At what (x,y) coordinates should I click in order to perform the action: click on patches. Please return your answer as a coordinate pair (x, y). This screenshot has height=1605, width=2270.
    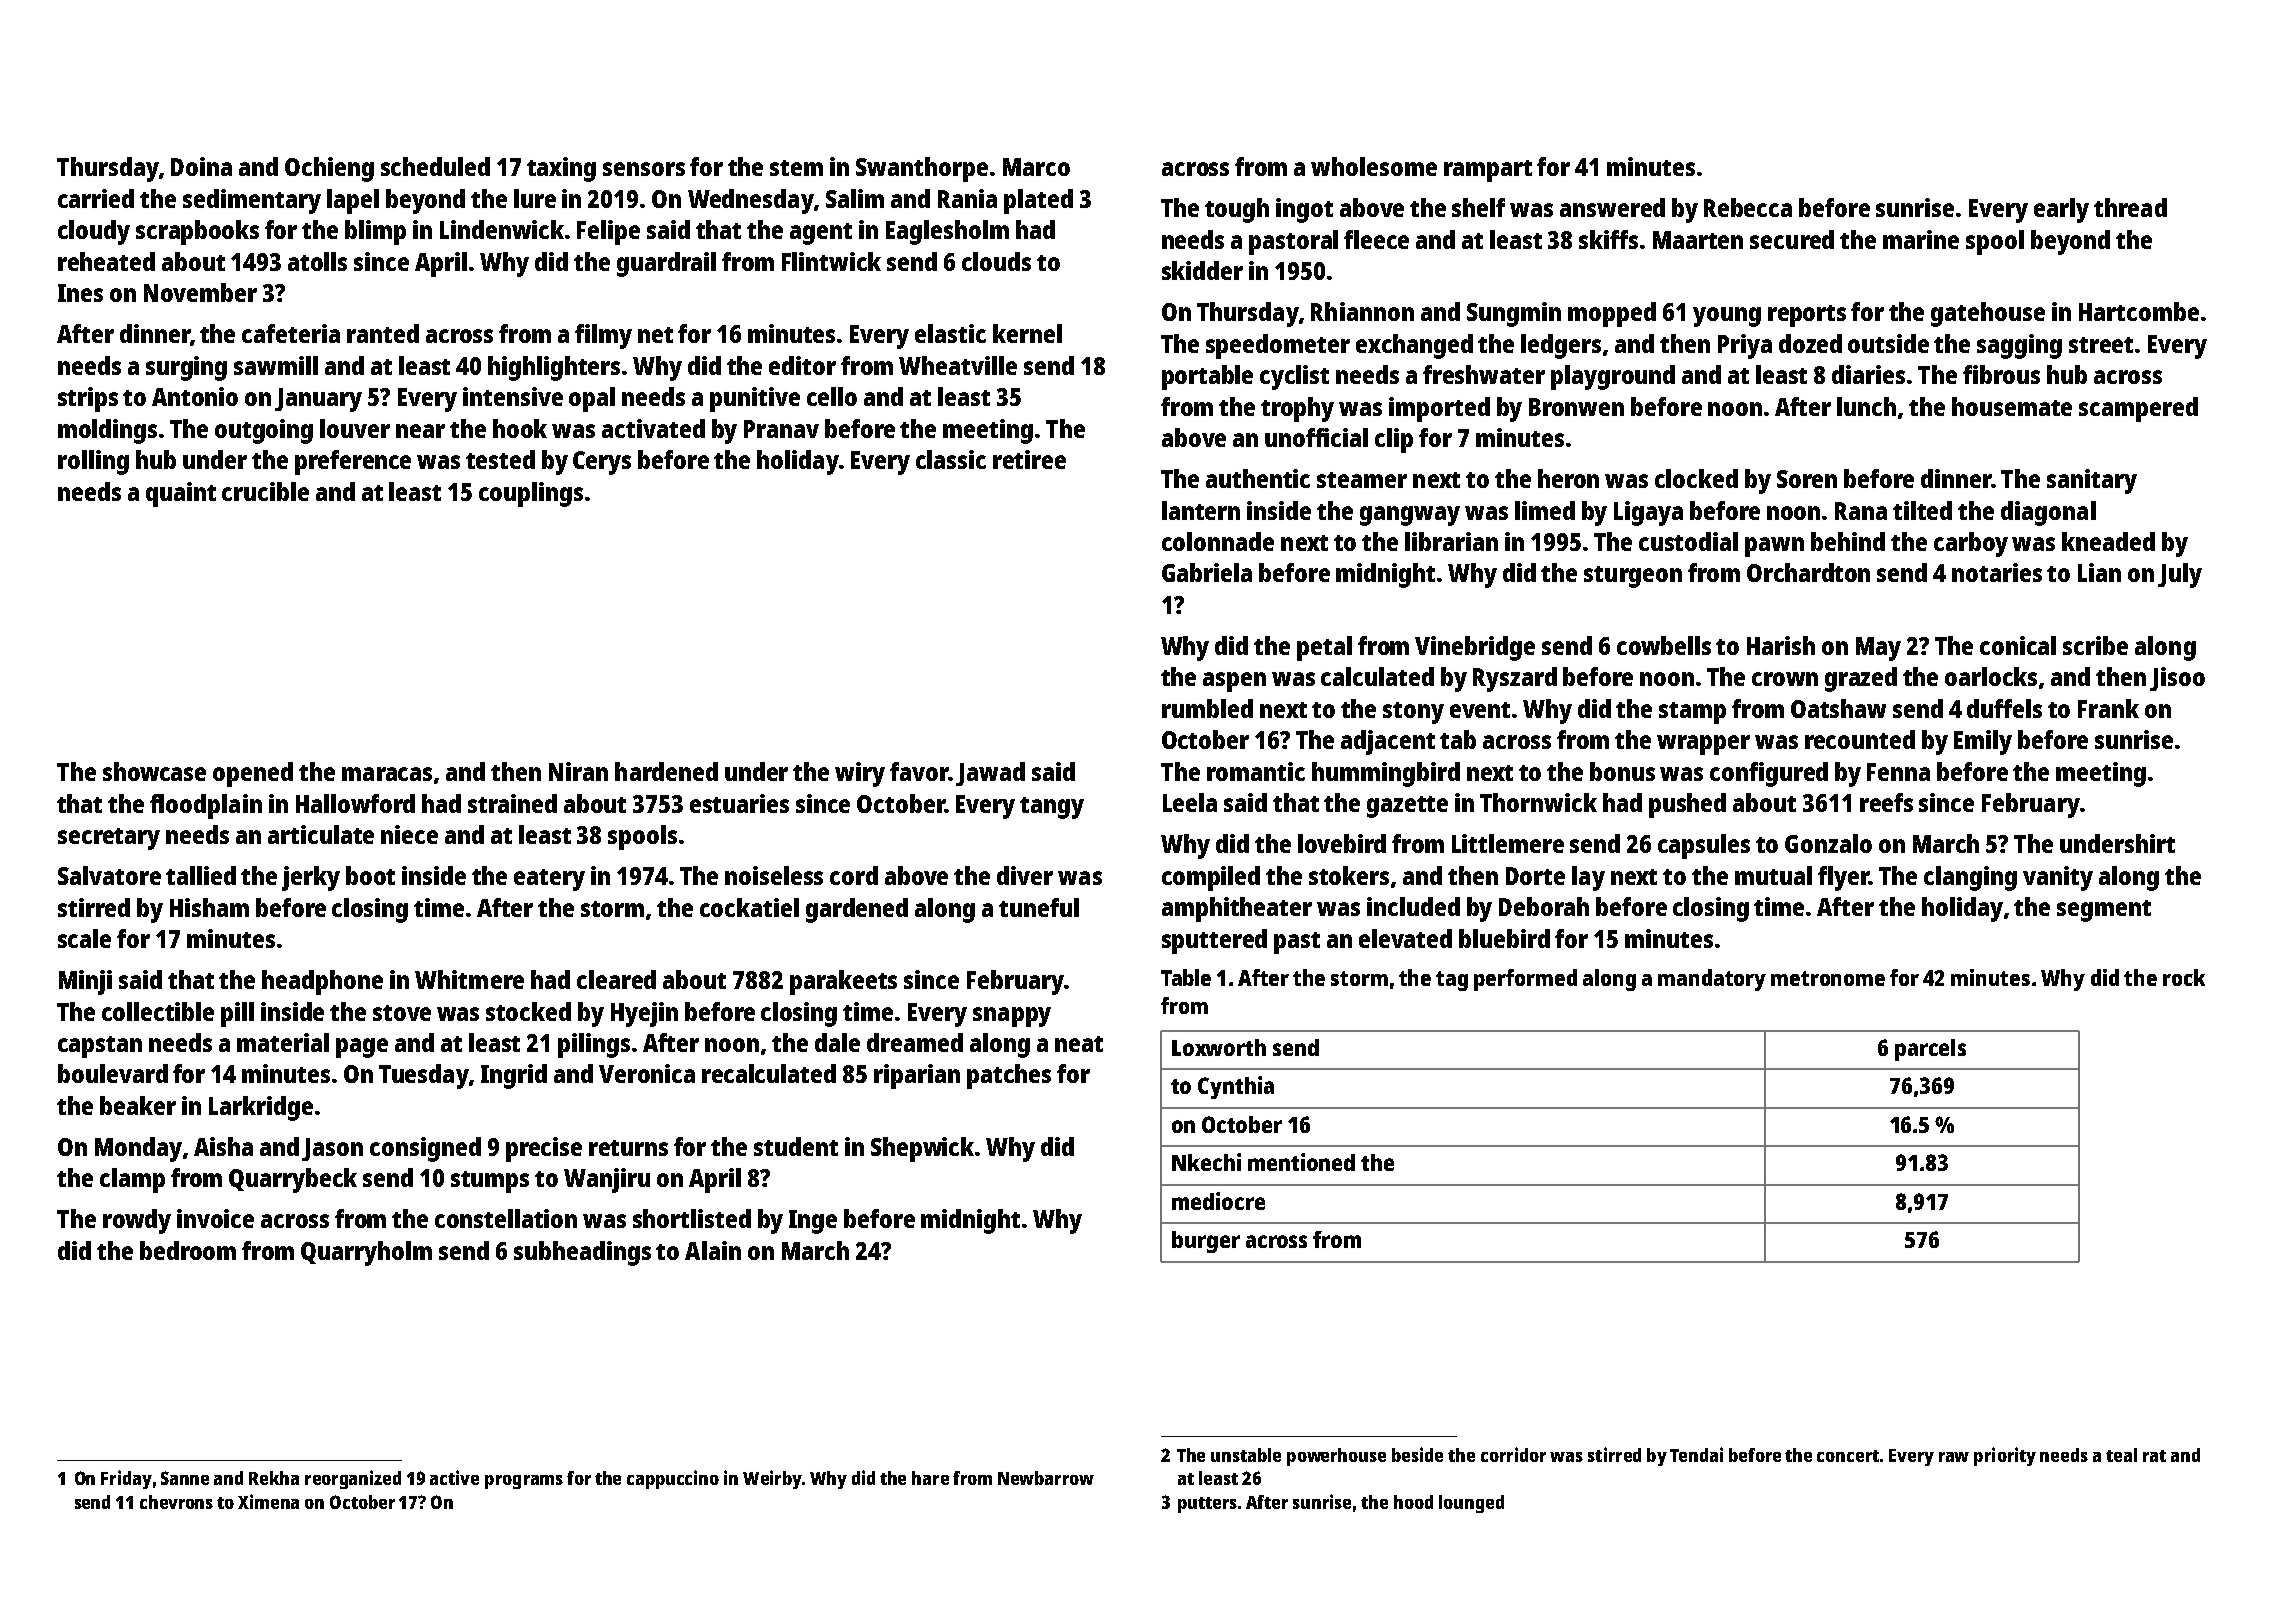
    Looking at the image, I should click on (1009, 1076).
